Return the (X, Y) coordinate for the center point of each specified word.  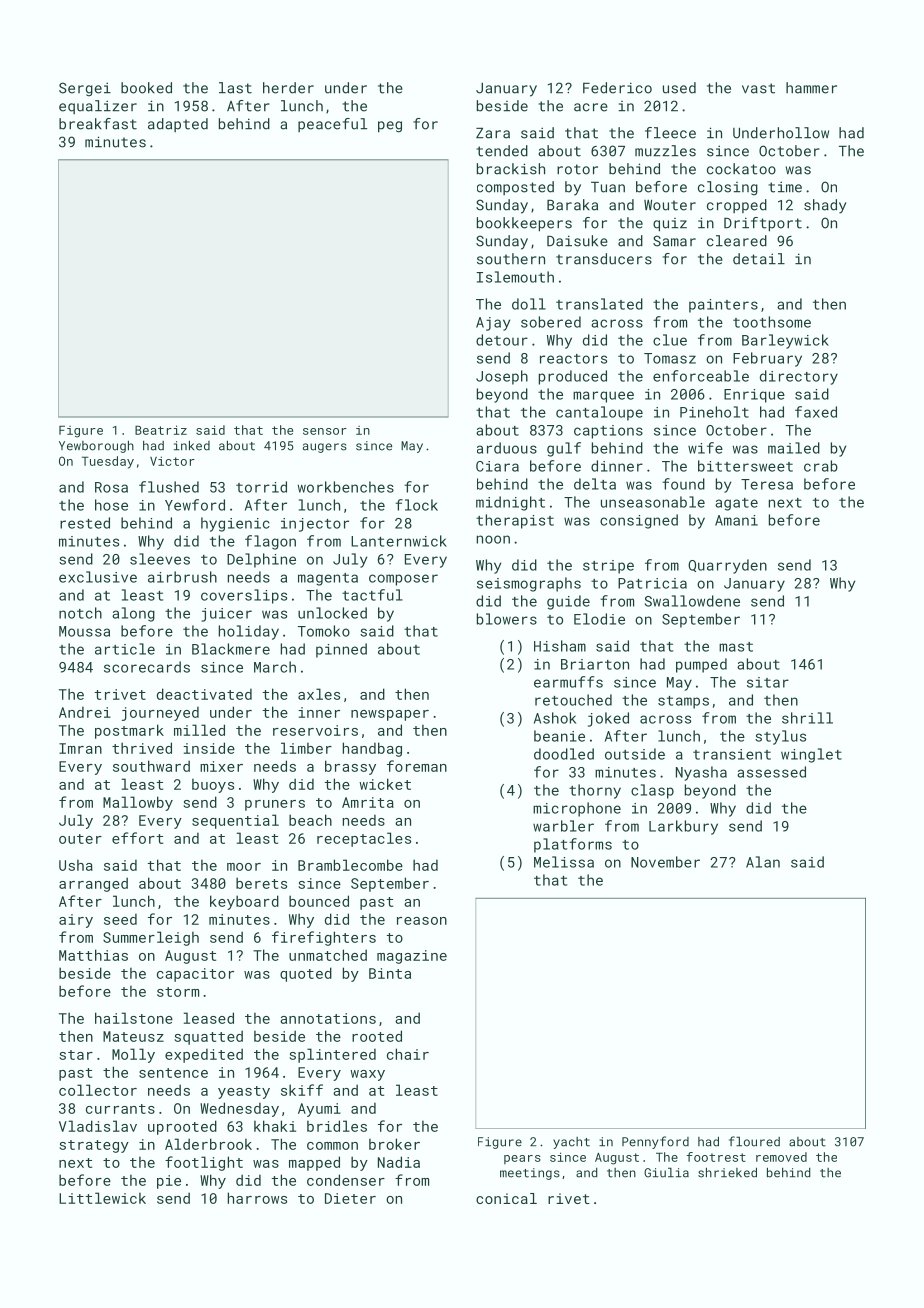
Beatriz (161, 430)
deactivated (204, 694)
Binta (390, 973)
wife (705, 448)
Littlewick (102, 1198)
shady (825, 206)
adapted (178, 125)
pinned (341, 650)
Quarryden (727, 566)
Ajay (493, 324)
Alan (763, 862)
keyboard (244, 902)
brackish (511, 169)
